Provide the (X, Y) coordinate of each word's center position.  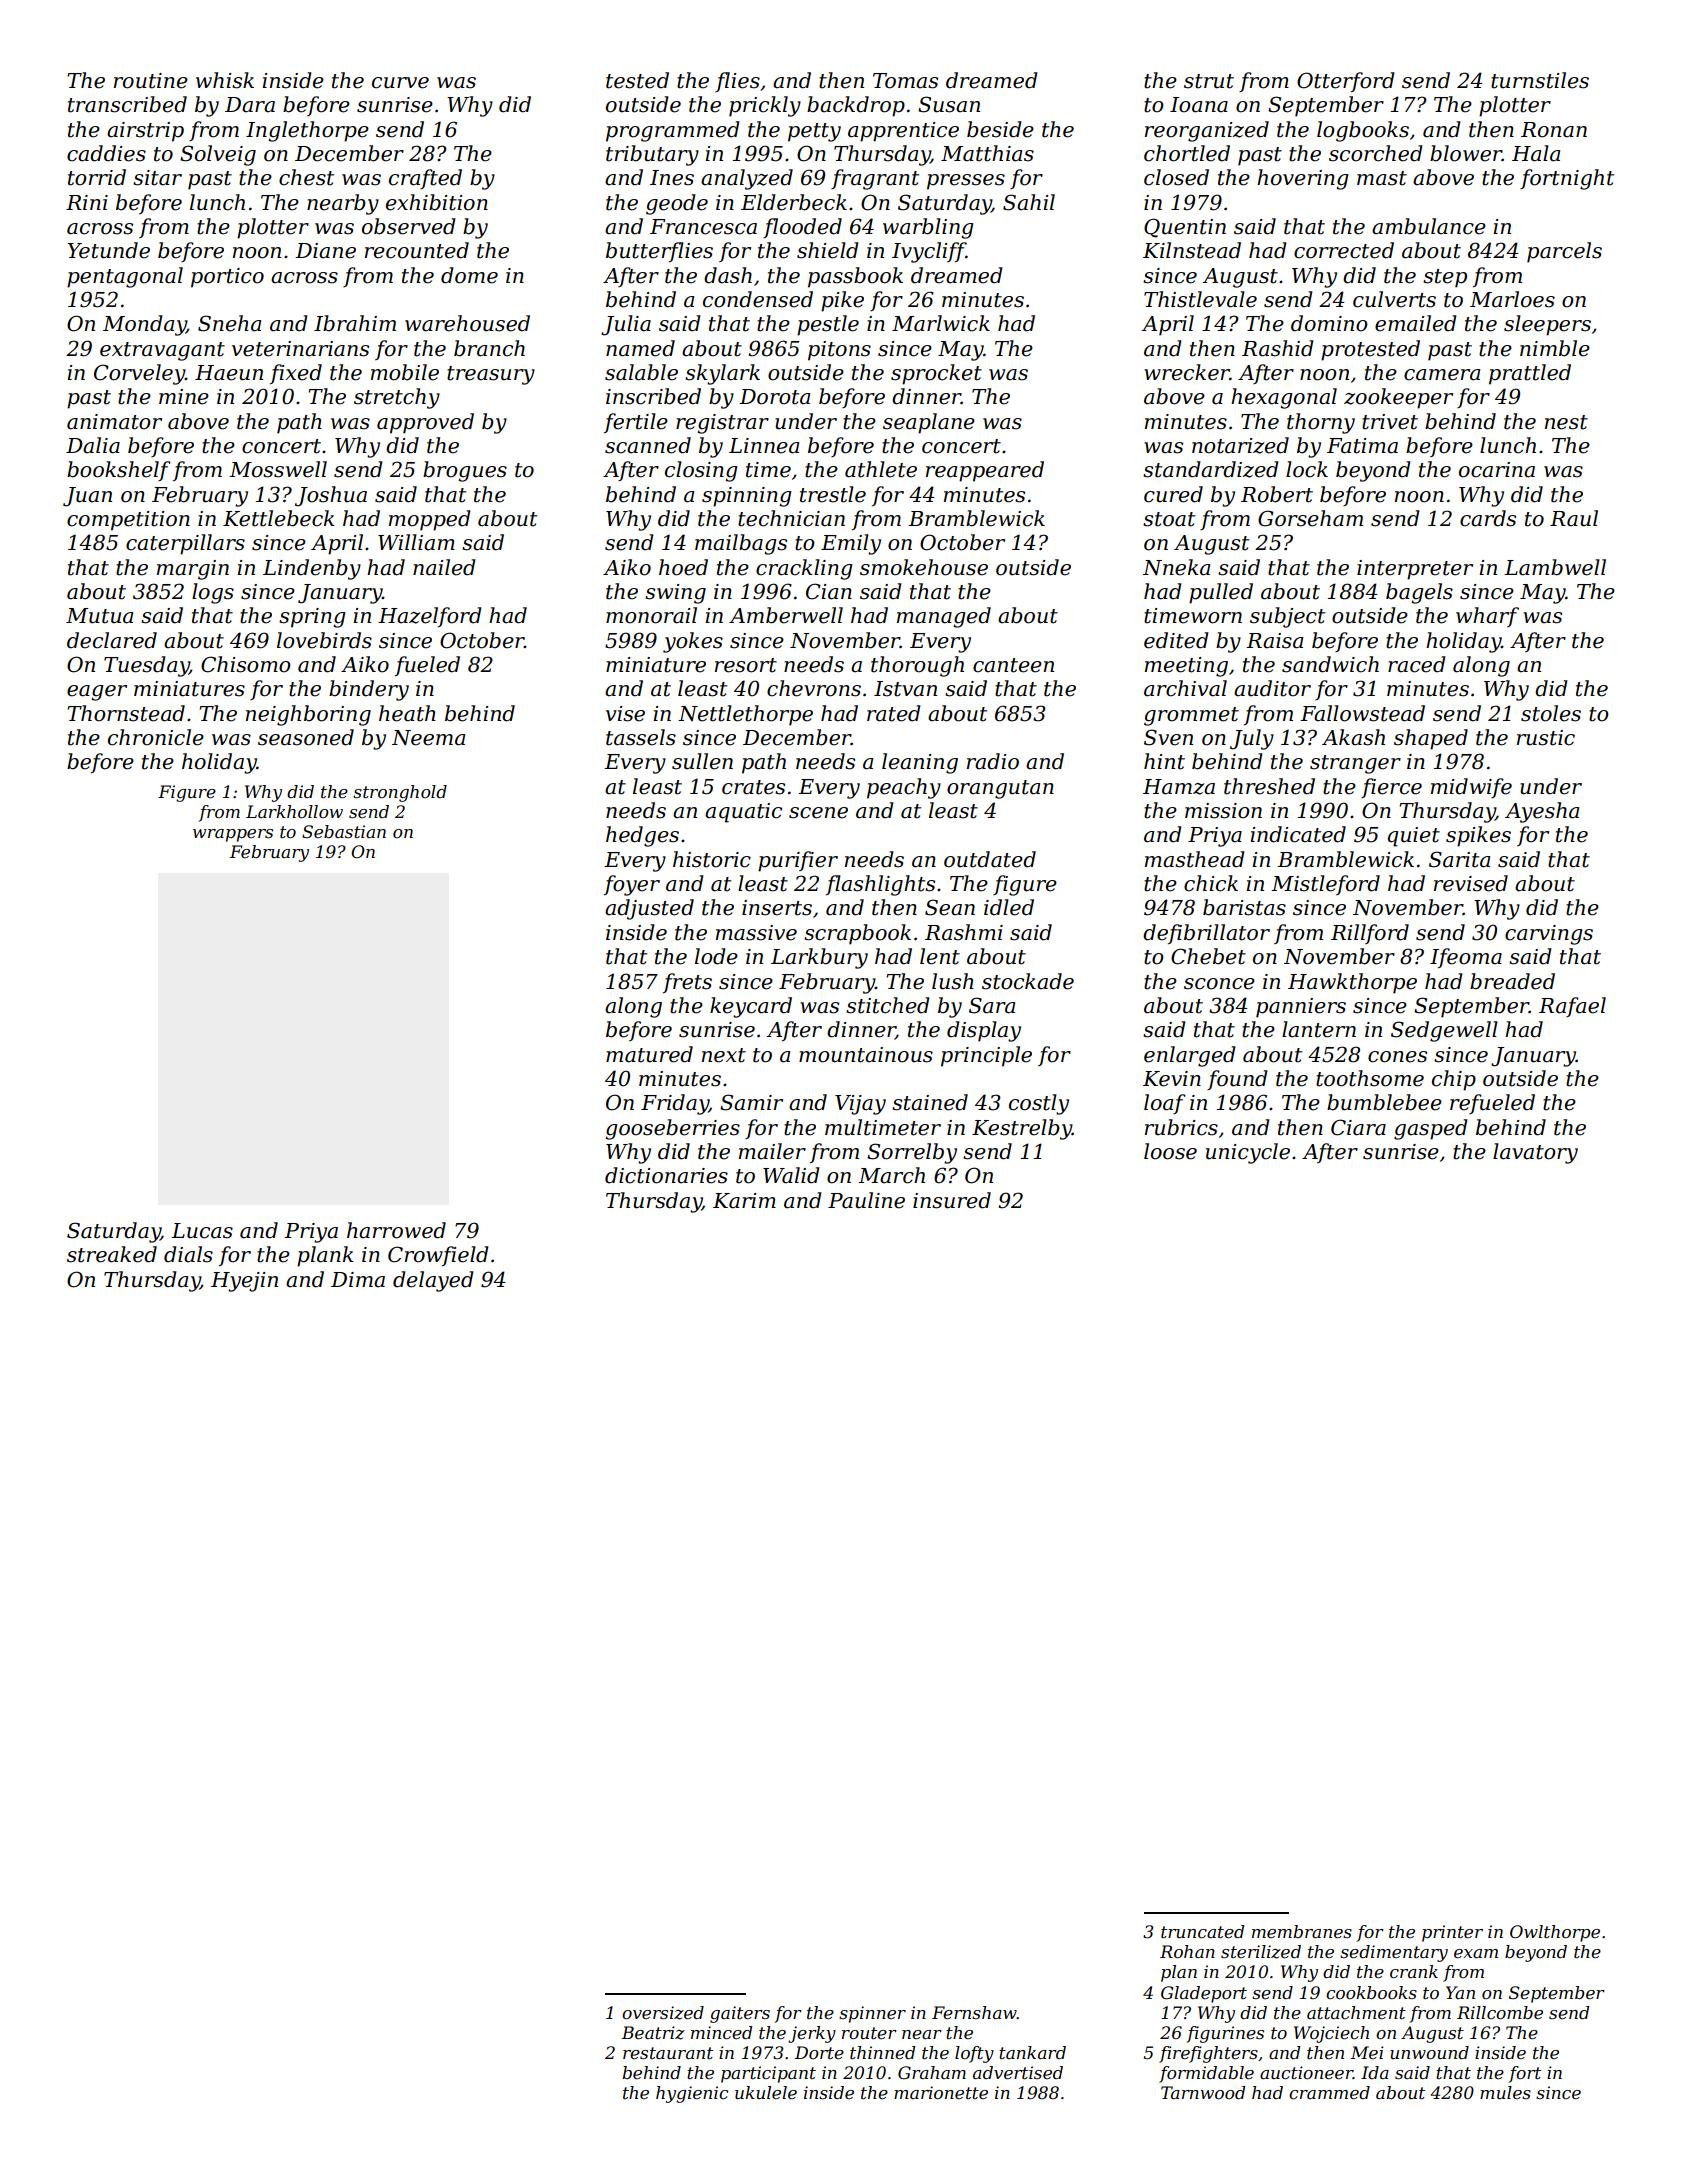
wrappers (233, 835)
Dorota (774, 397)
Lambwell (1555, 567)
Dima (358, 1280)
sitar (157, 178)
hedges (642, 836)
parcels (1564, 252)
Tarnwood (1203, 2093)
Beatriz (653, 2033)
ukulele (766, 2093)
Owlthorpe (1555, 1933)
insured (952, 1200)
